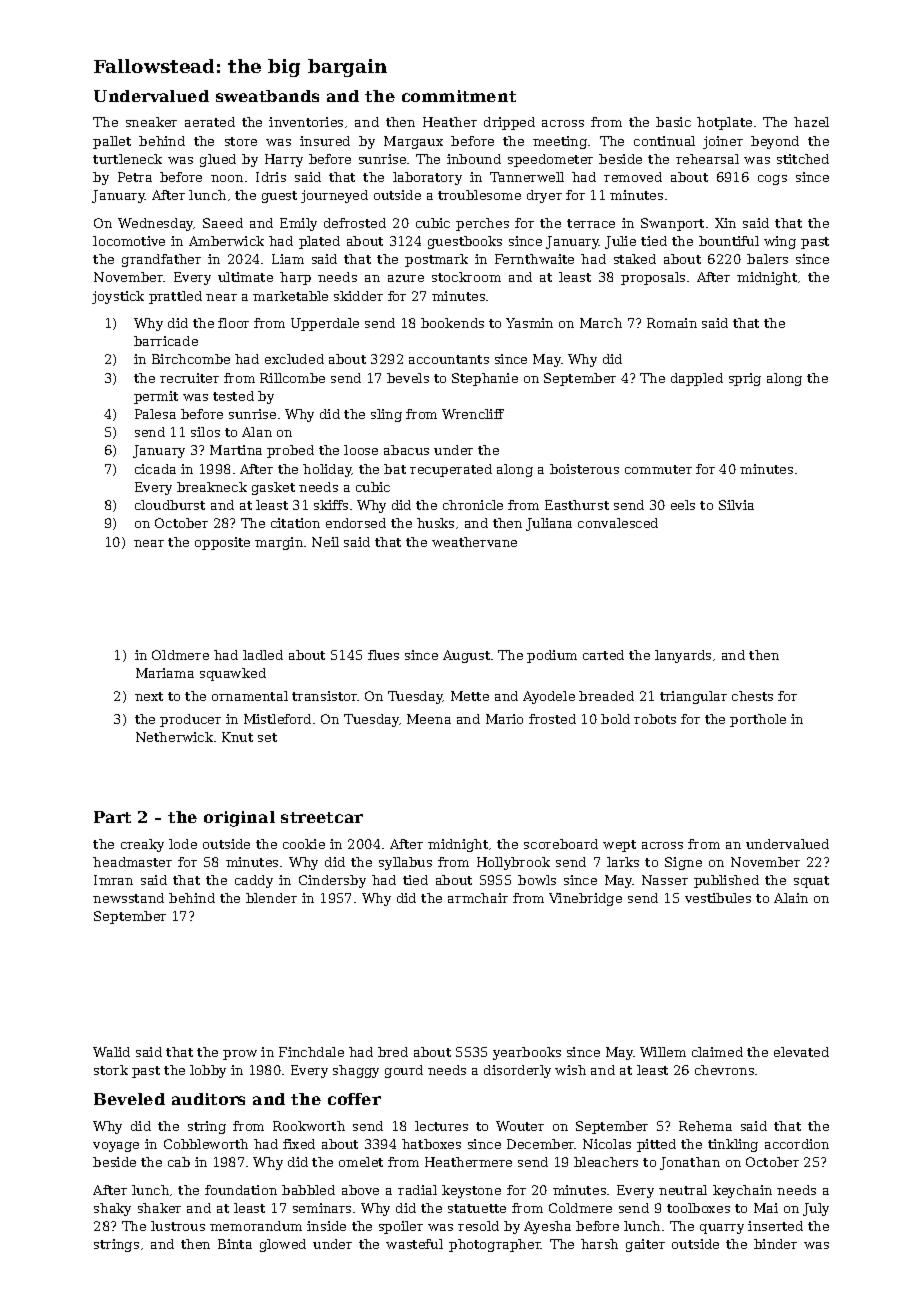  I want to click on Wrencliff, so click(473, 414).
